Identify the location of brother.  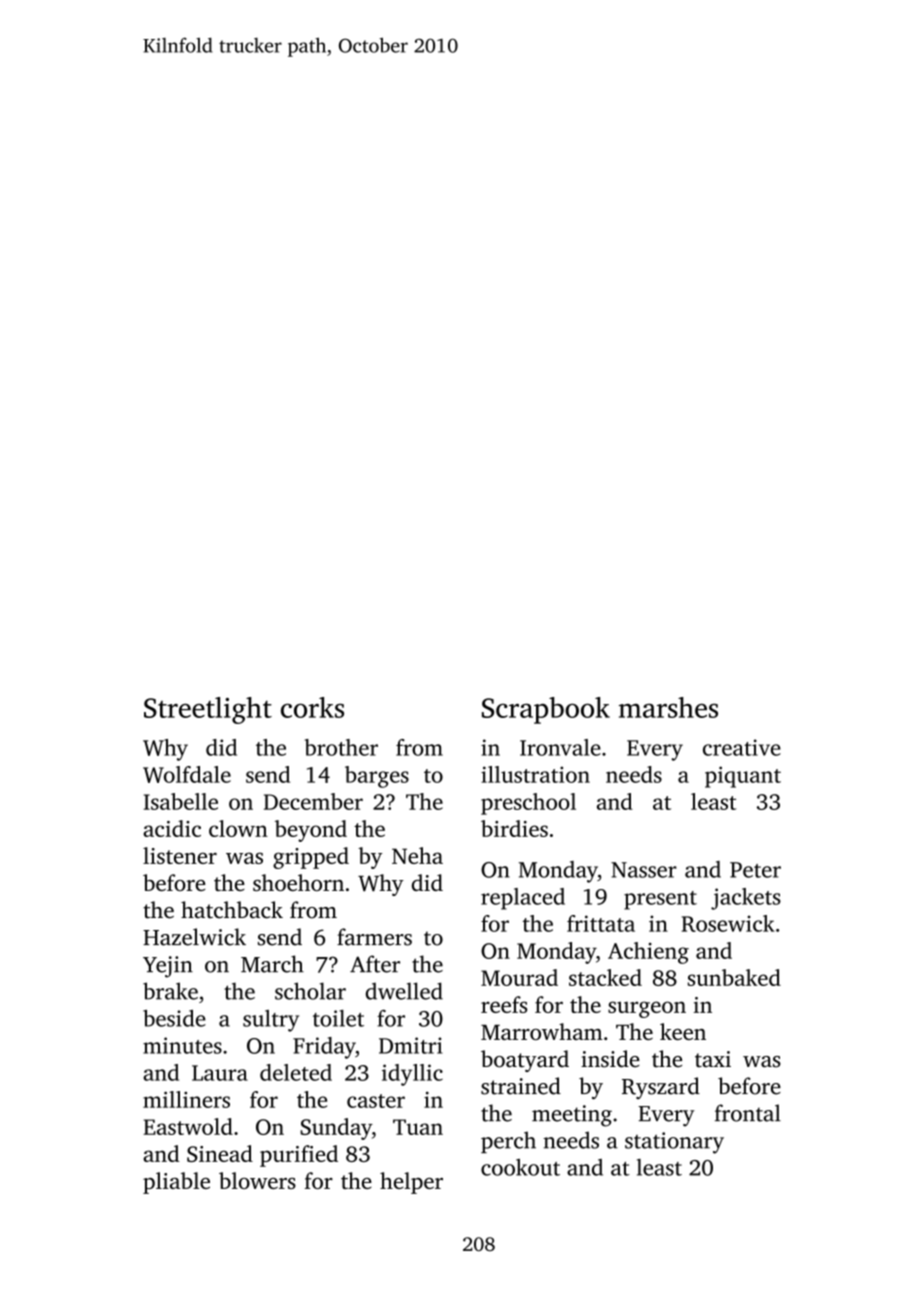
(341, 747).
